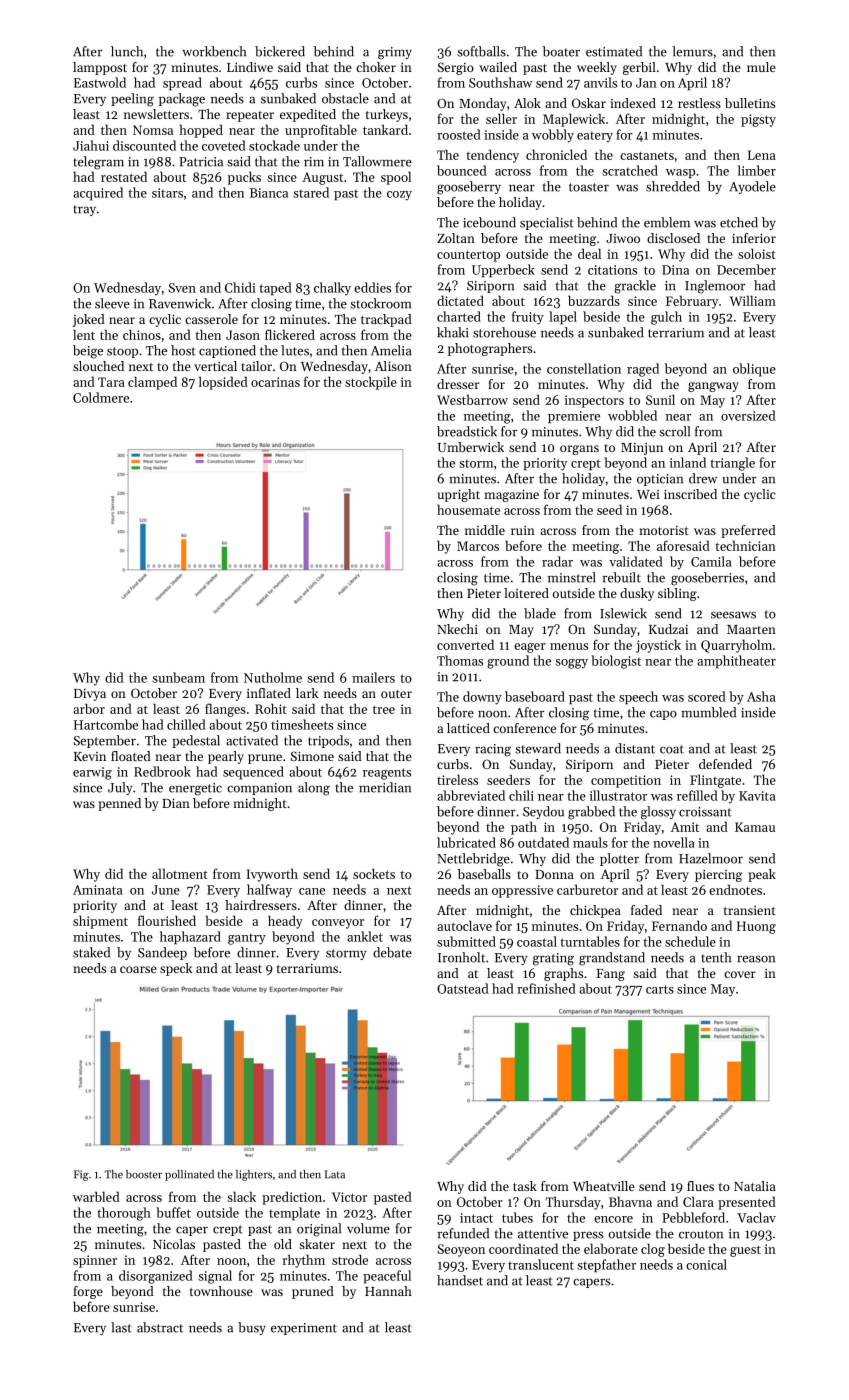 The image size is (849, 1400). I want to click on baseballs, so click(484, 874).
